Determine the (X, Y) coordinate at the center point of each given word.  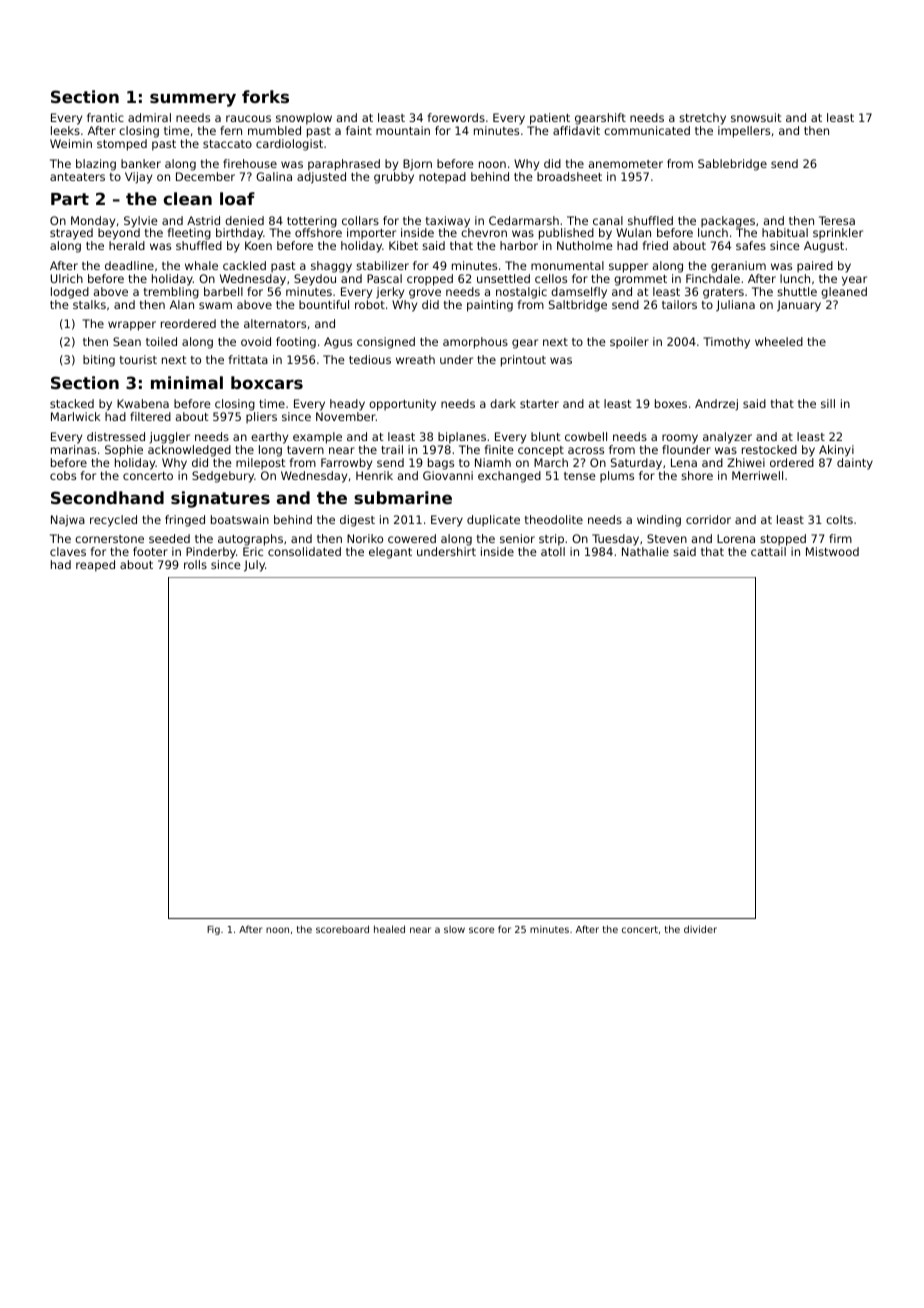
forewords (456, 117)
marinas (73, 449)
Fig (213, 930)
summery (193, 100)
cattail (768, 551)
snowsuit (756, 117)
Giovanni (448, 475)
